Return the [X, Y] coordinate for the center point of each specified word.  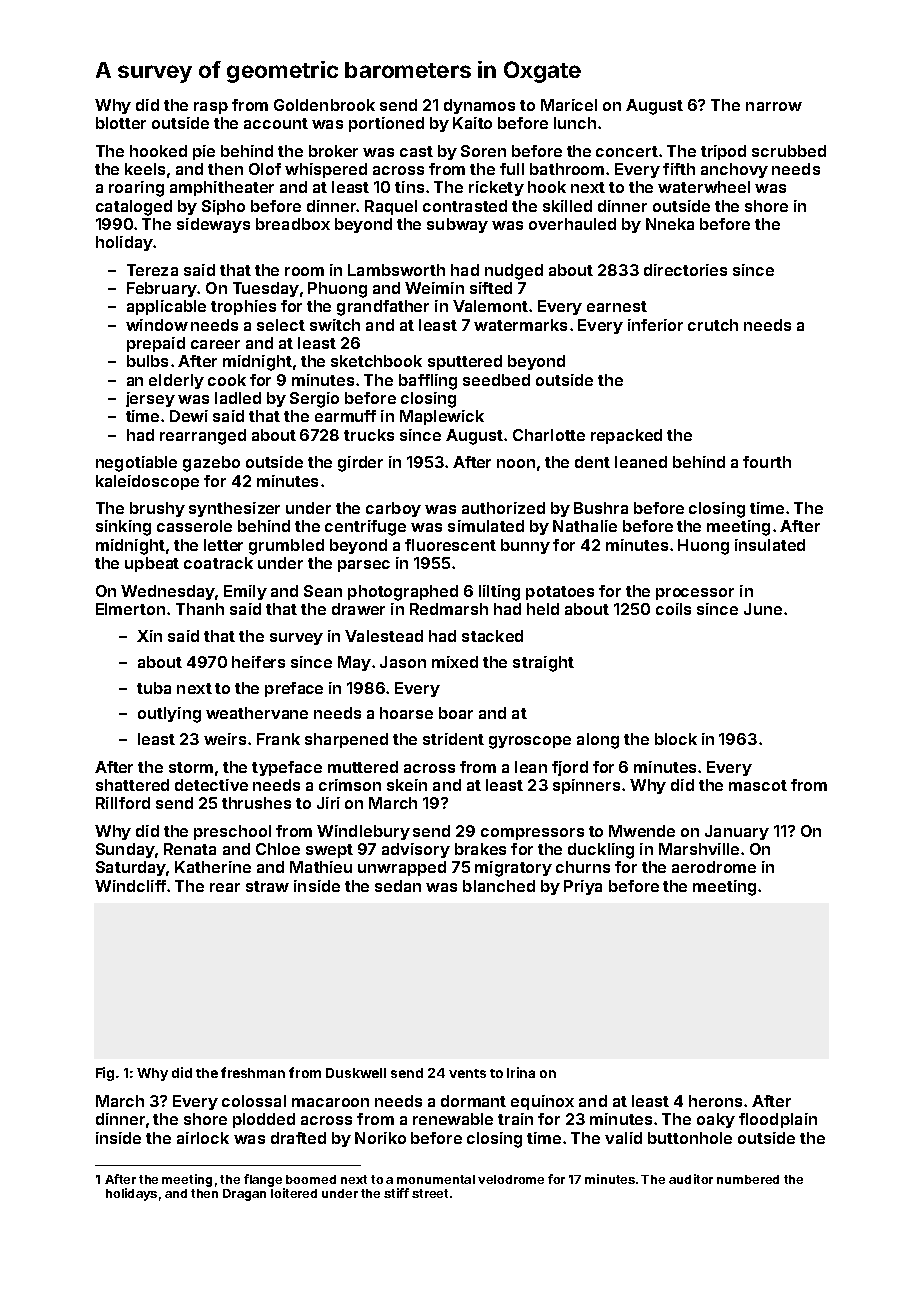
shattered [132, 785]
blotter [121, 123]
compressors [532, 834]
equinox [542, 1102]
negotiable [136, 464]
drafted [298, 1138]
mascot [758, 785]
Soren [483, 151]
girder [360, 464]
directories [685, 270]
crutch [713, 325]
